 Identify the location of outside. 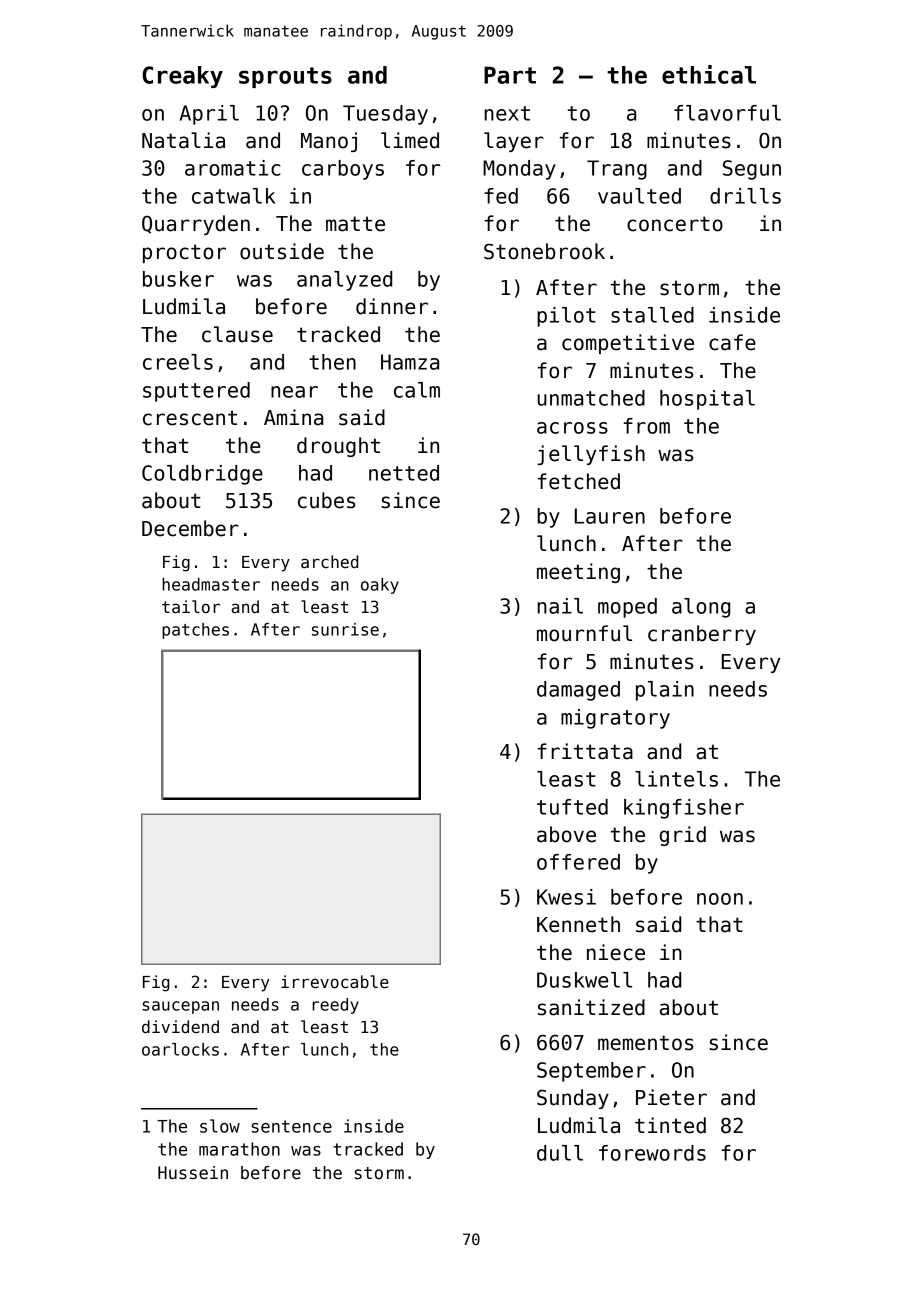
(282, 251).
